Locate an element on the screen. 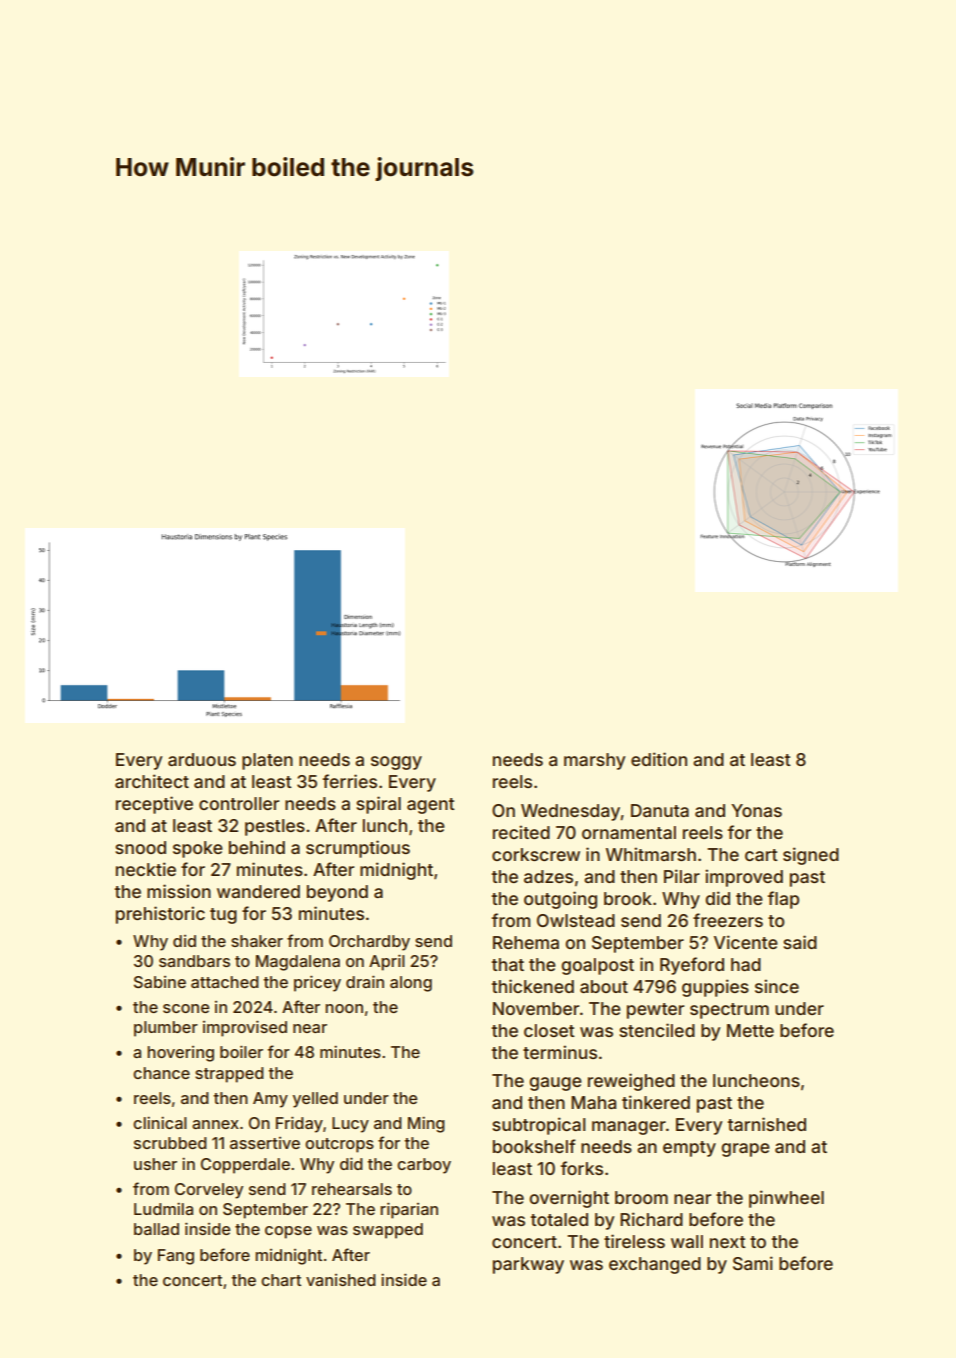  marshy is located at coordinates (595, 761).
